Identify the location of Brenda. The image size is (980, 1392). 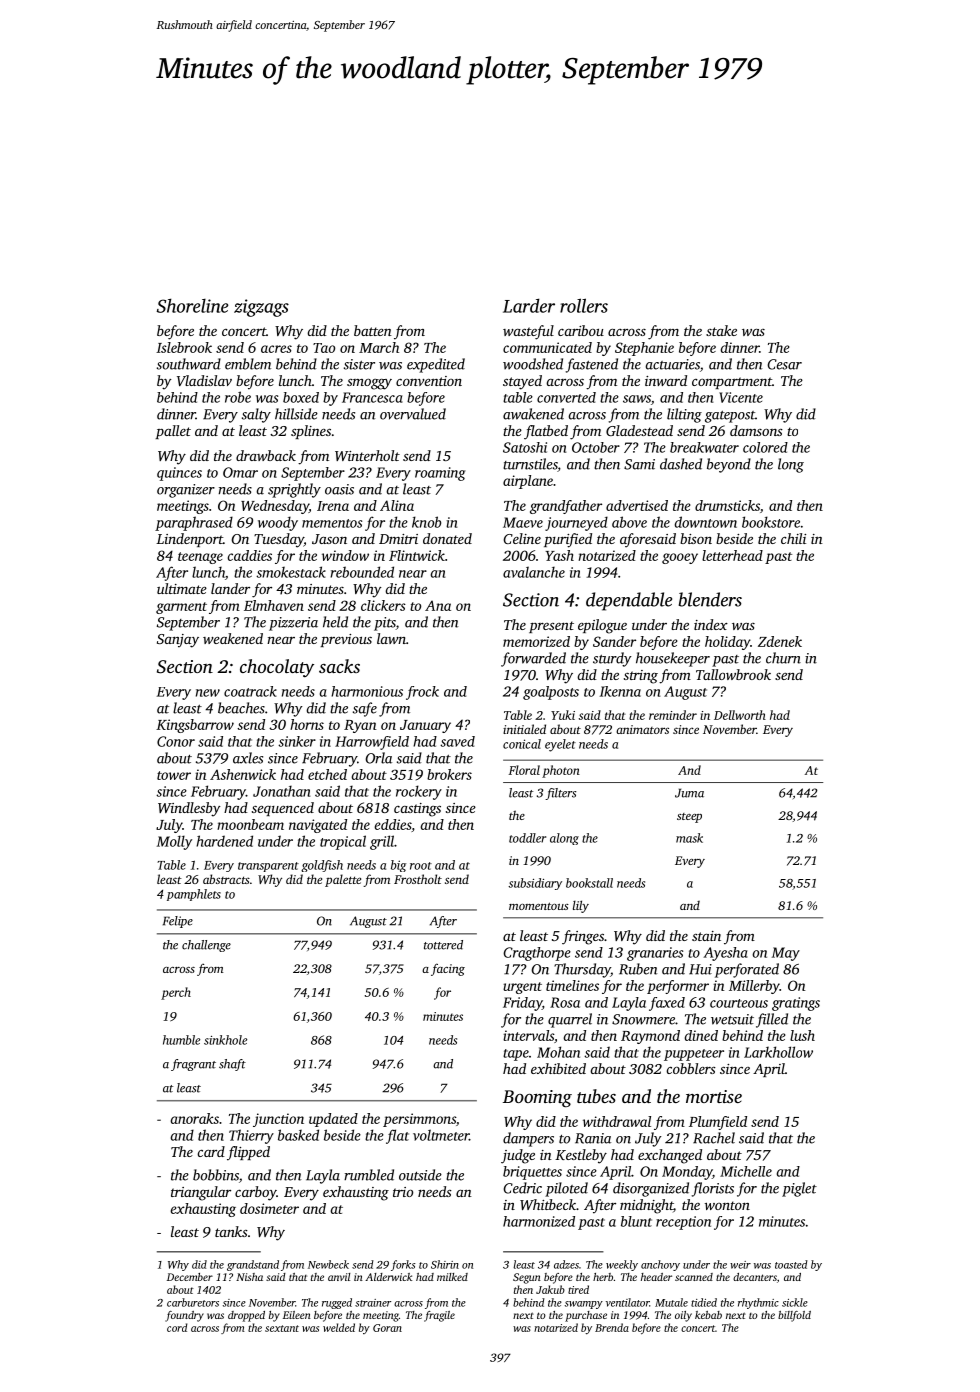
(612, 1327).
